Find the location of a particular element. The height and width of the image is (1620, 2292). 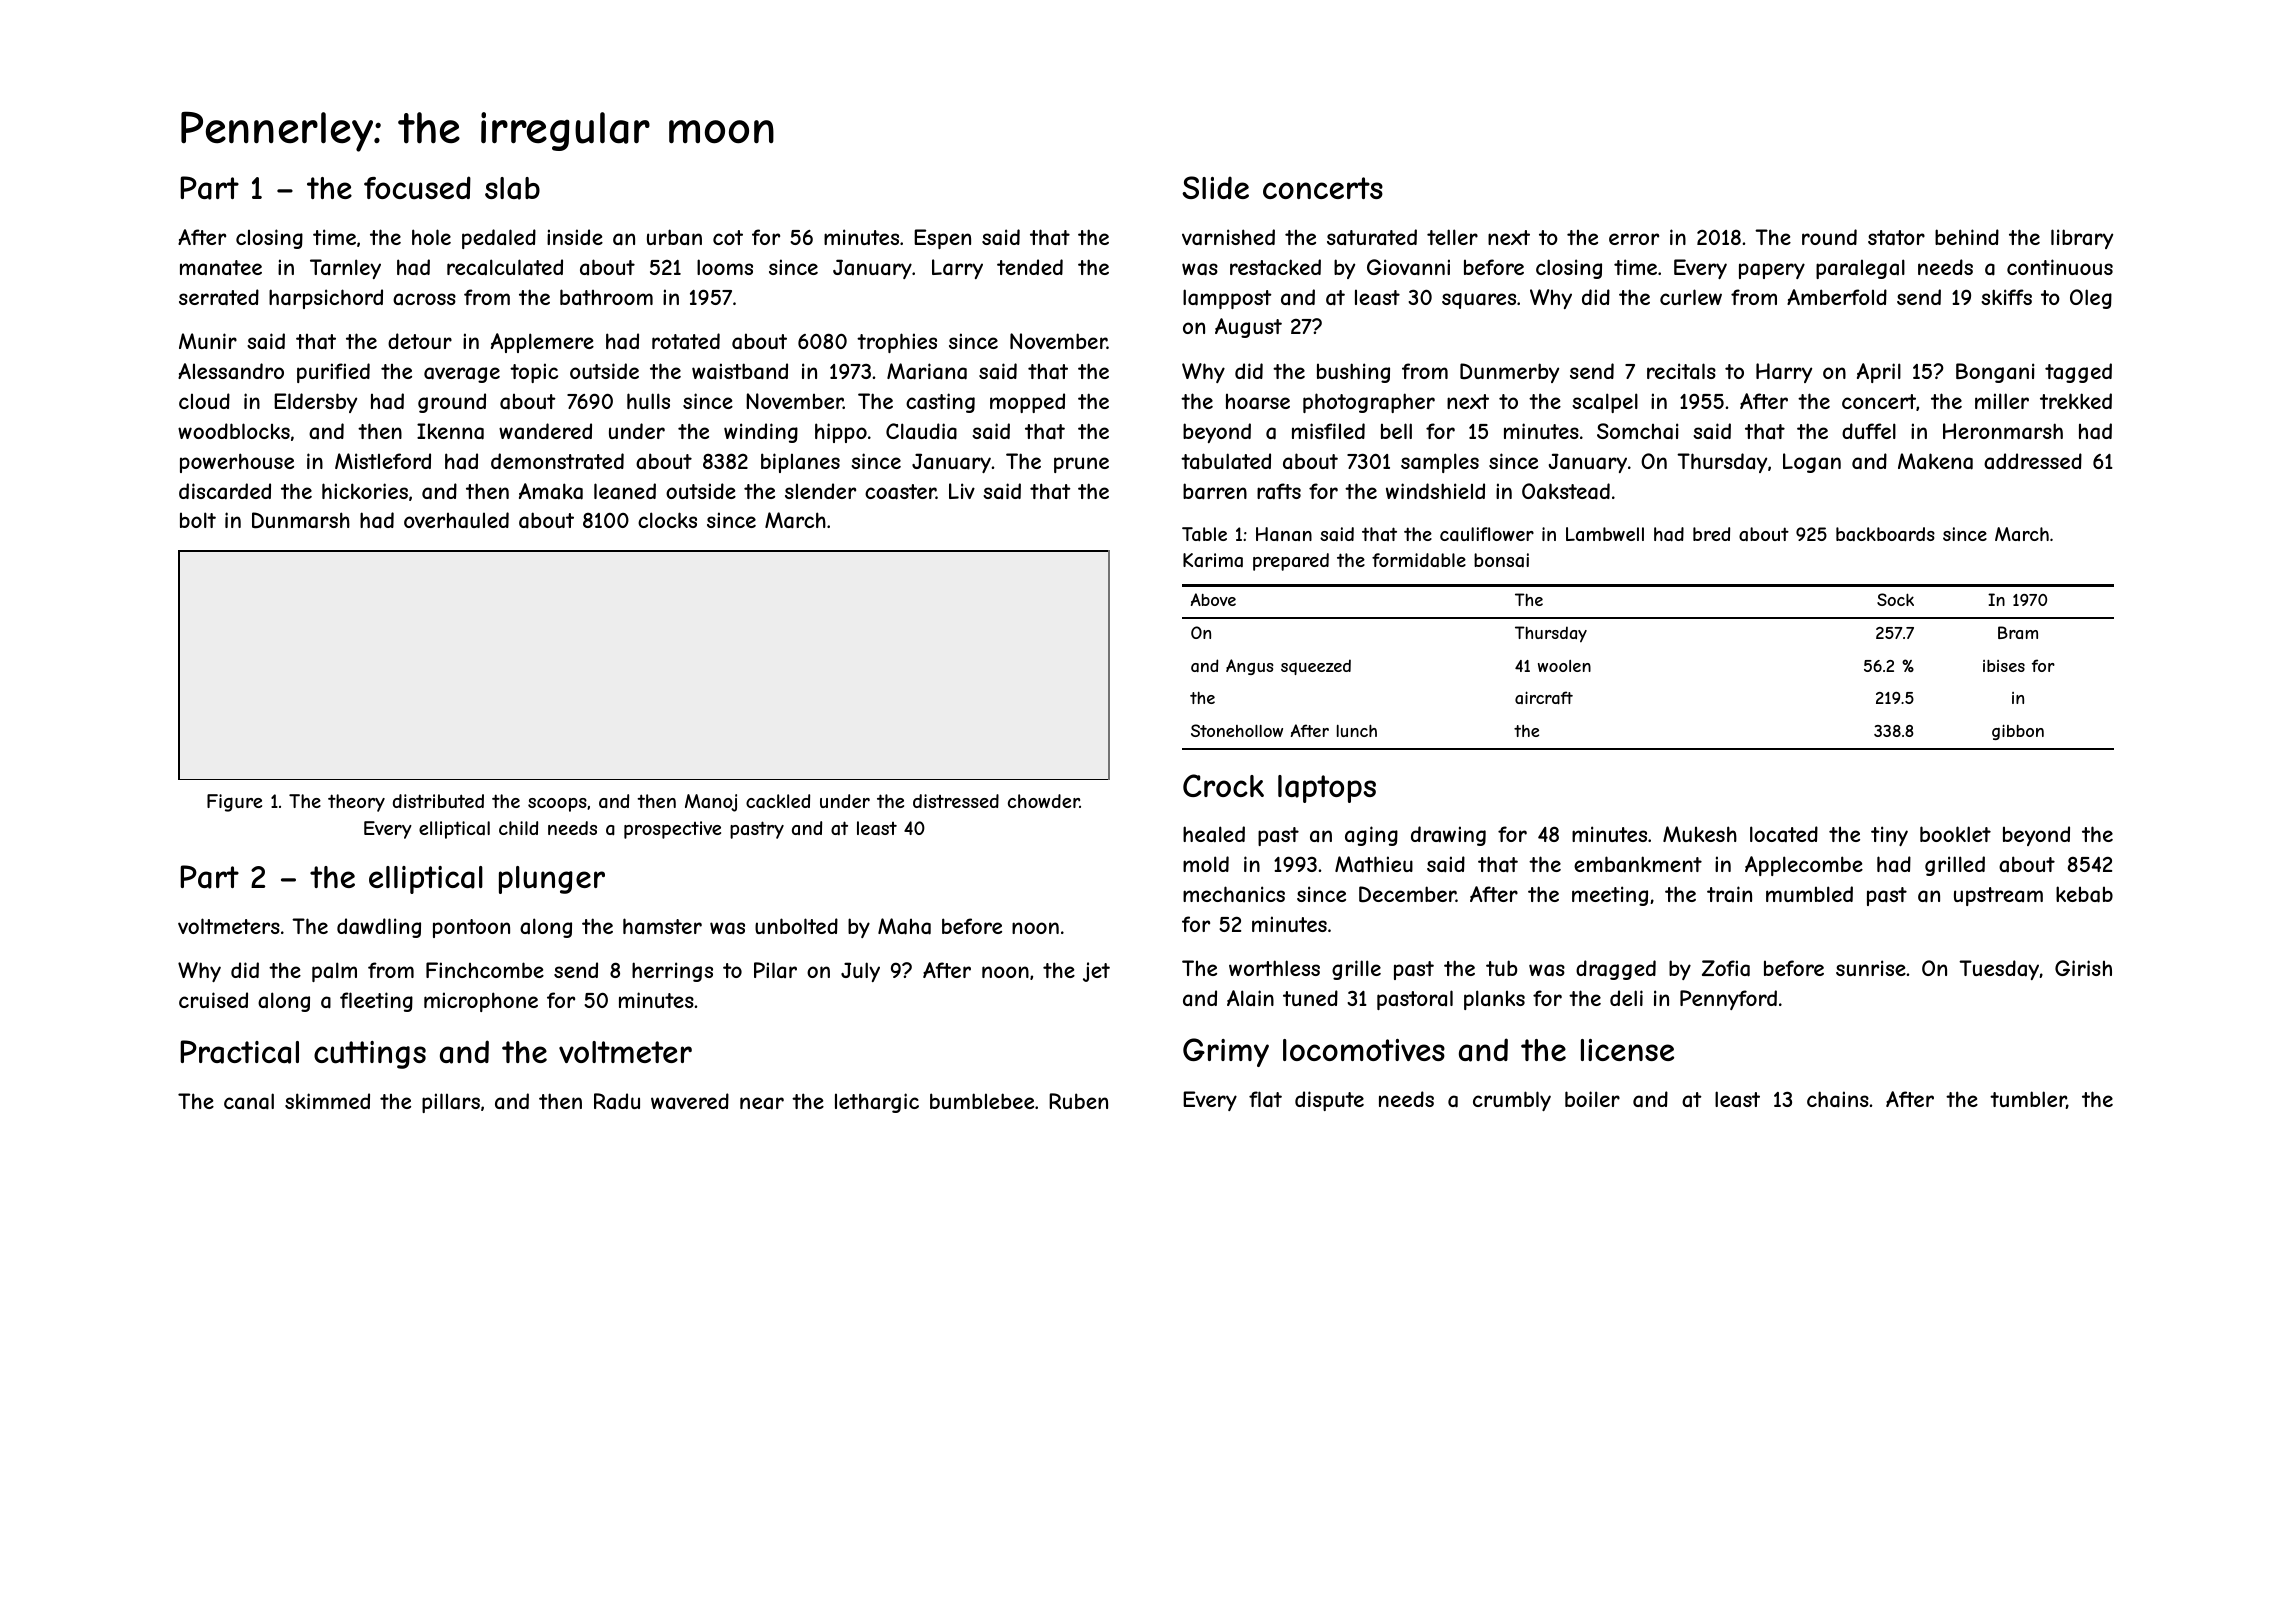

worthless is located at coordinates (1274, 968).
